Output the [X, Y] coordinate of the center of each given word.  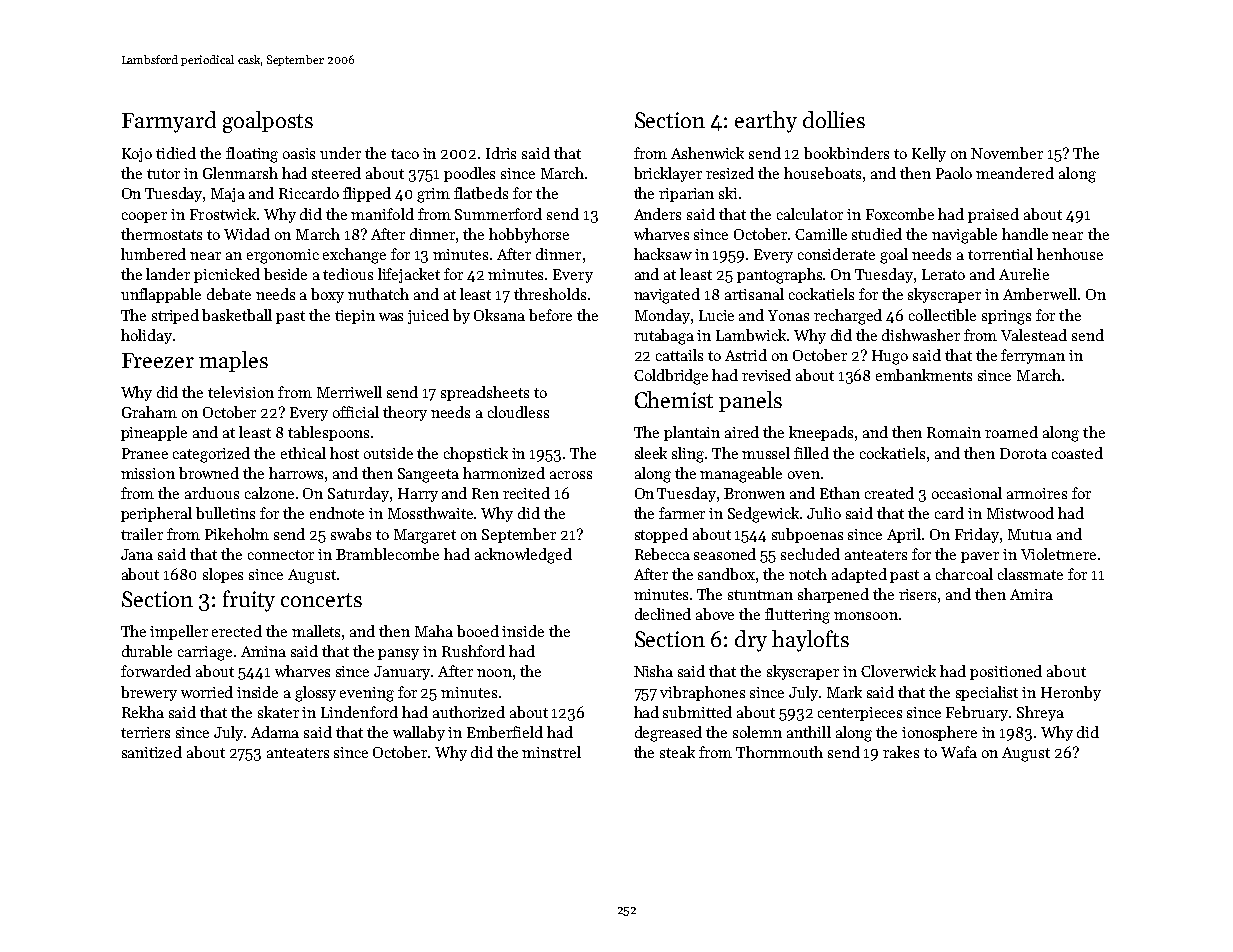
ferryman [1033, 356]
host [344, 453]
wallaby [419, 733]
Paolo [954, 173]
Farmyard [169, 122]
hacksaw [663, 254]
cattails [679, 355]
